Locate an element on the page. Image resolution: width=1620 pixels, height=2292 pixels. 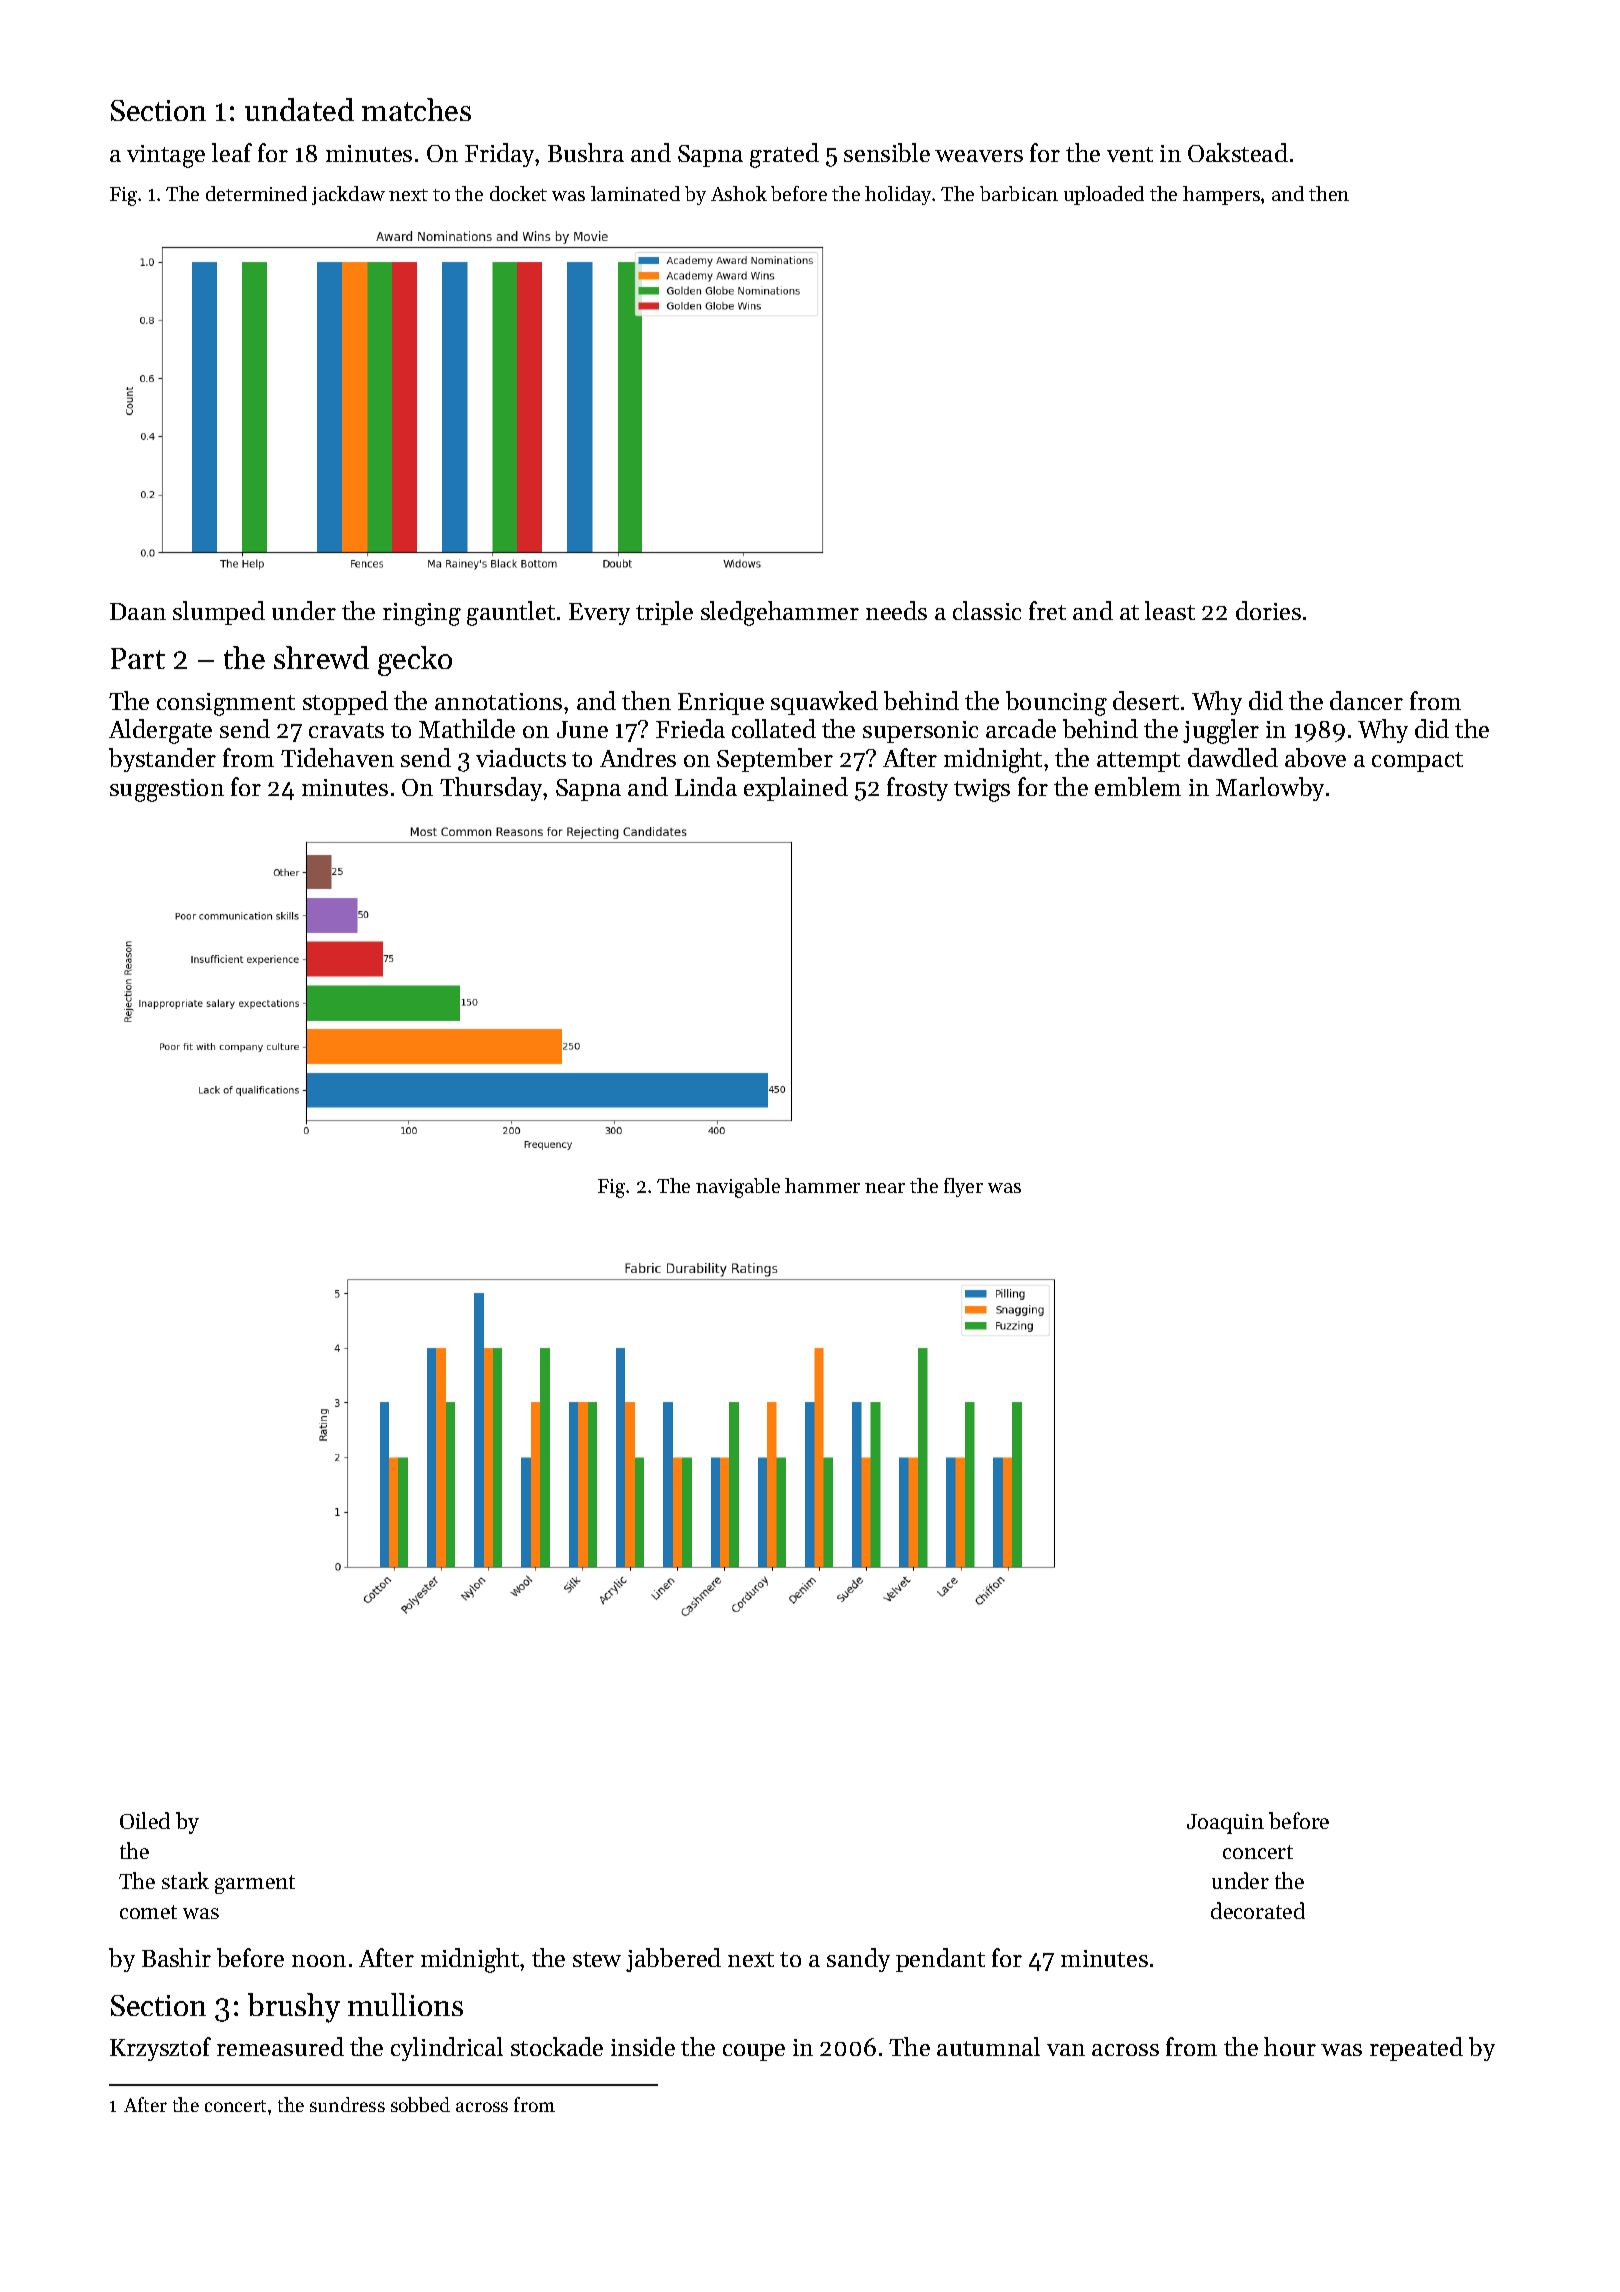
stew is located at coordinates (597, 1959).
